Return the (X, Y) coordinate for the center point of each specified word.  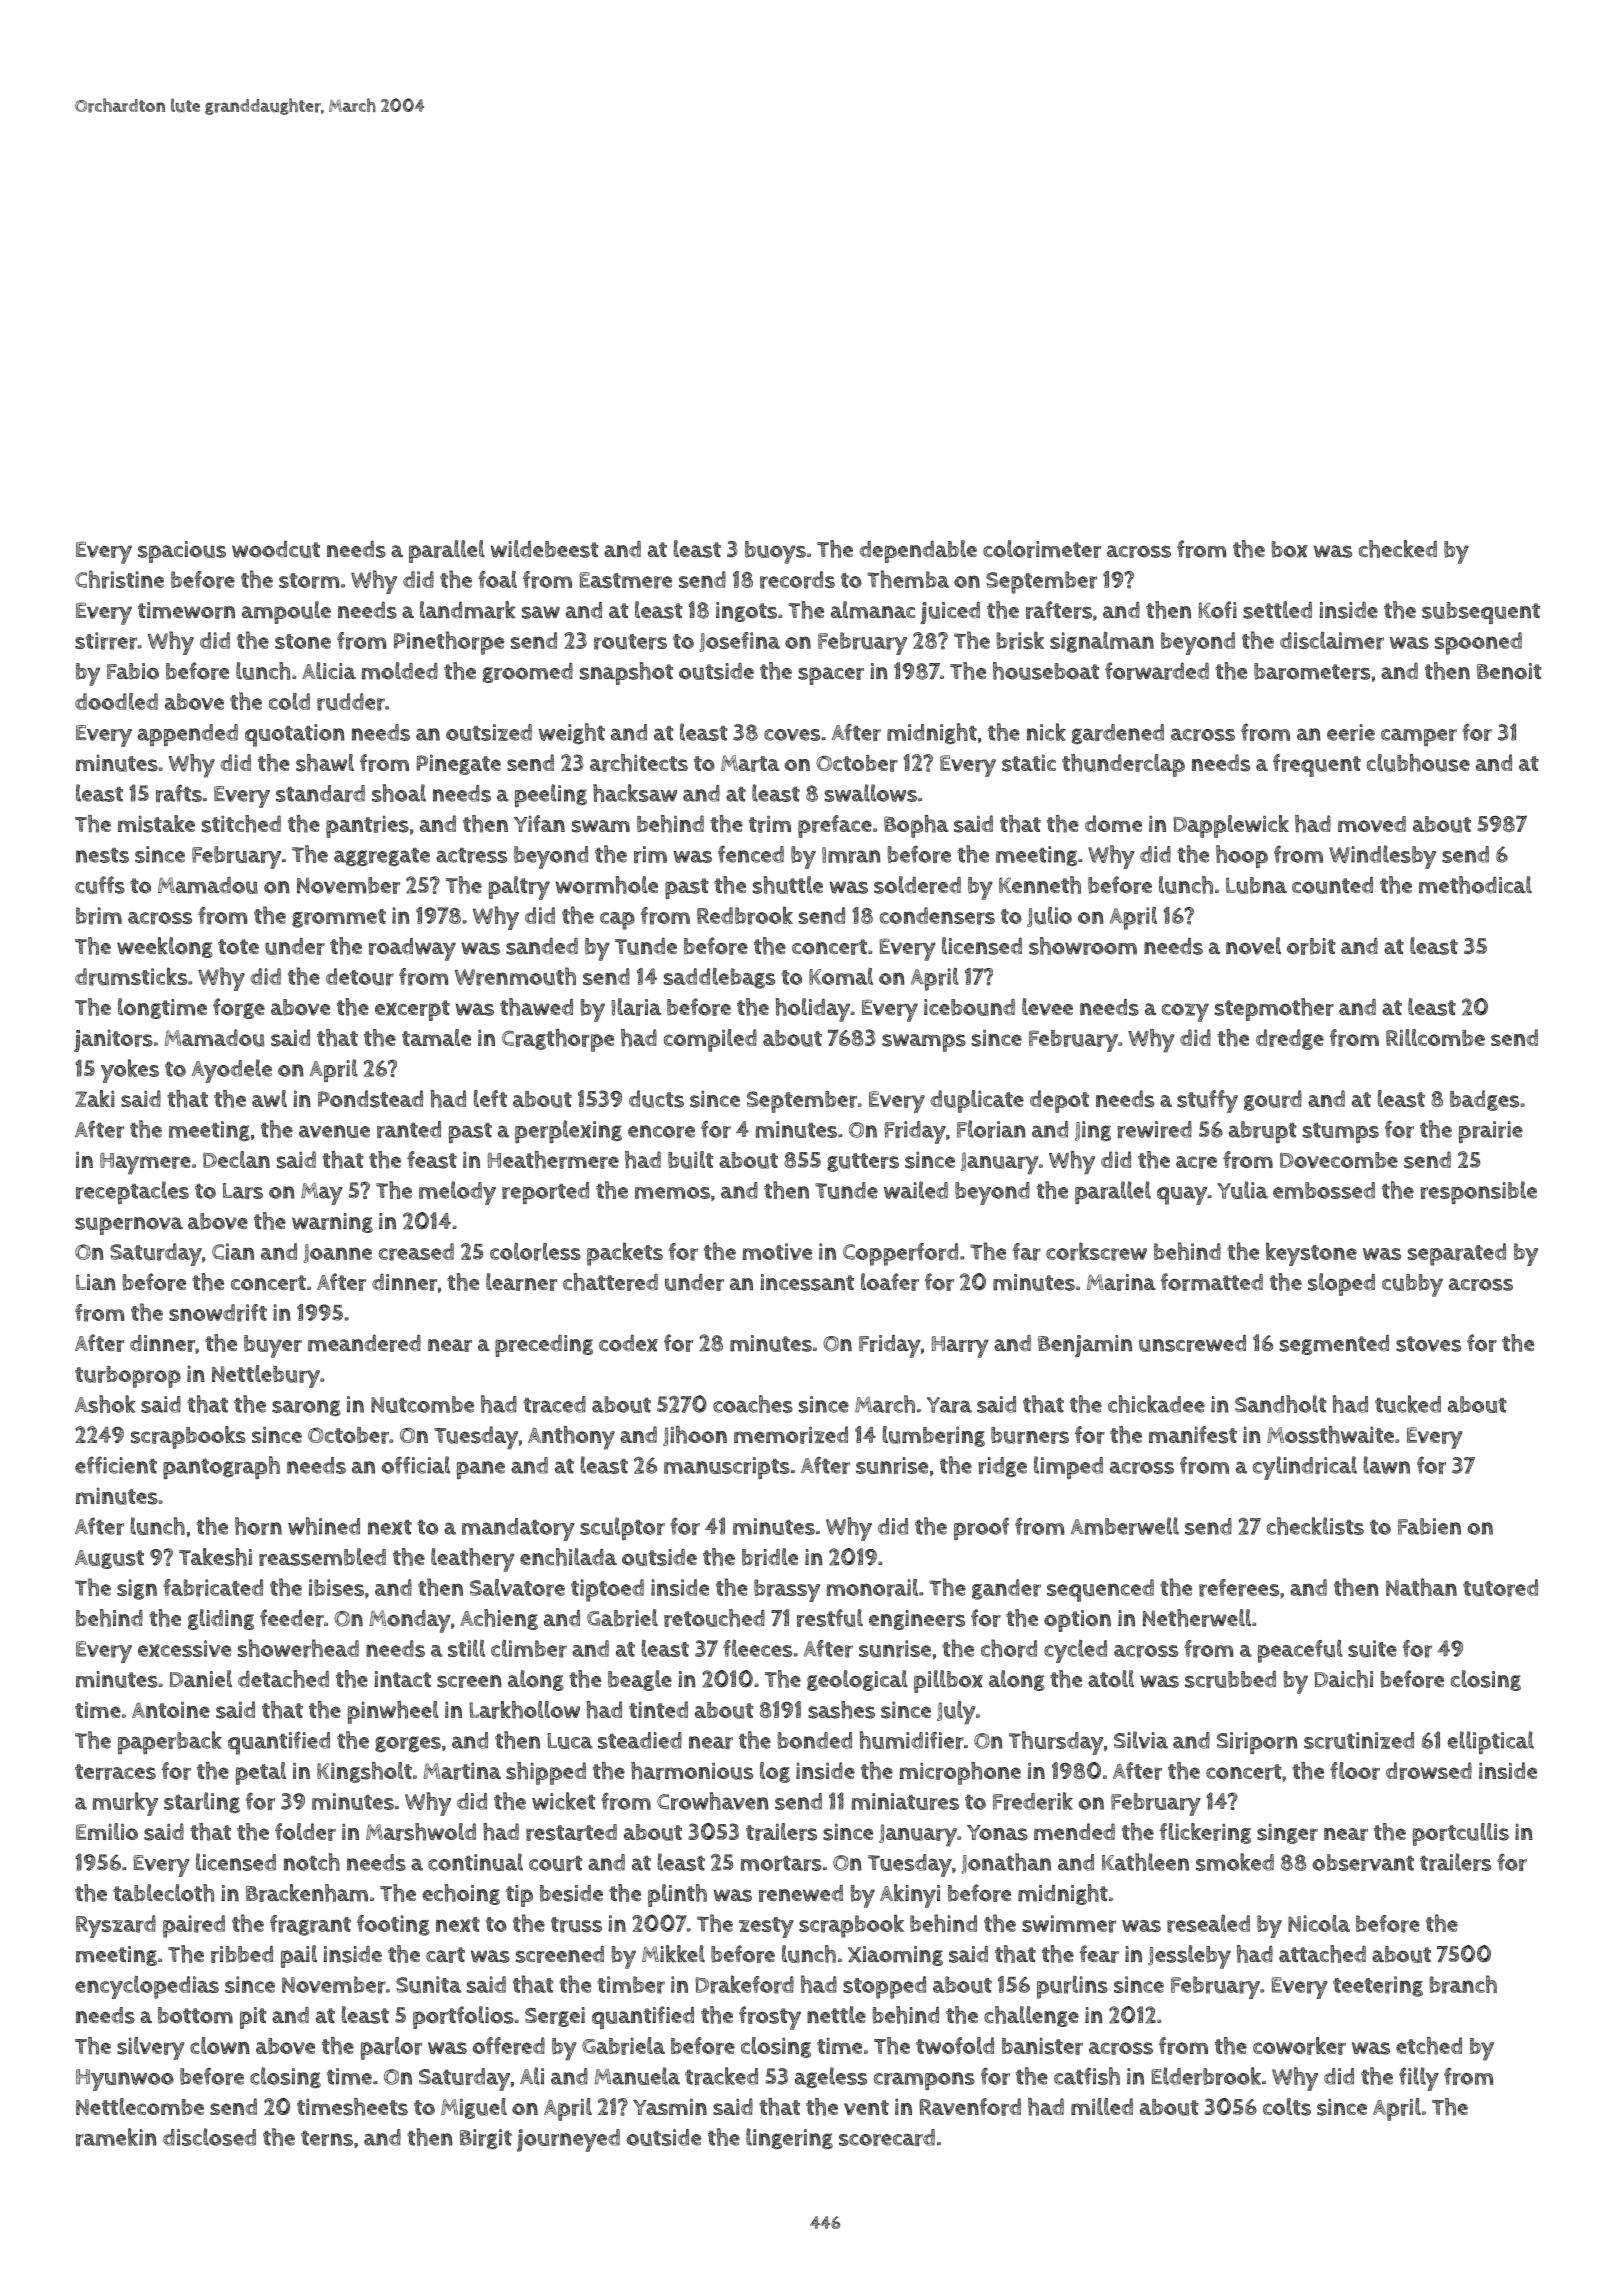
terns (327, 2138)
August (109, 1559)
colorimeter (1042, 549)
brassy (787, 1590)
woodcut (276, 549)
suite (1372, 1649)
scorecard (887, 2137)
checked (1398, 549)
